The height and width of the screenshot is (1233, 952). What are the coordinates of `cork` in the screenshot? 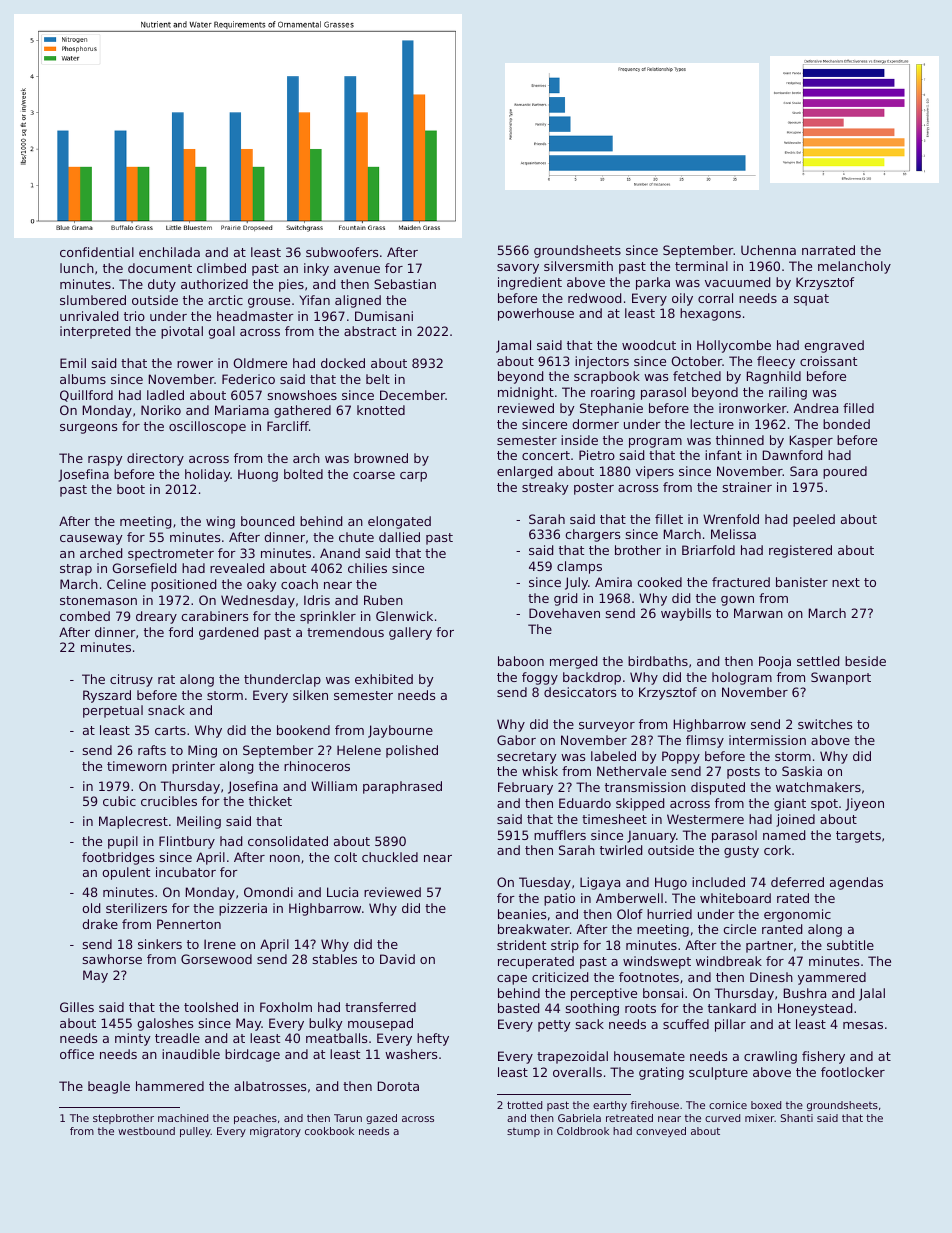 It's located at (777, 850).
